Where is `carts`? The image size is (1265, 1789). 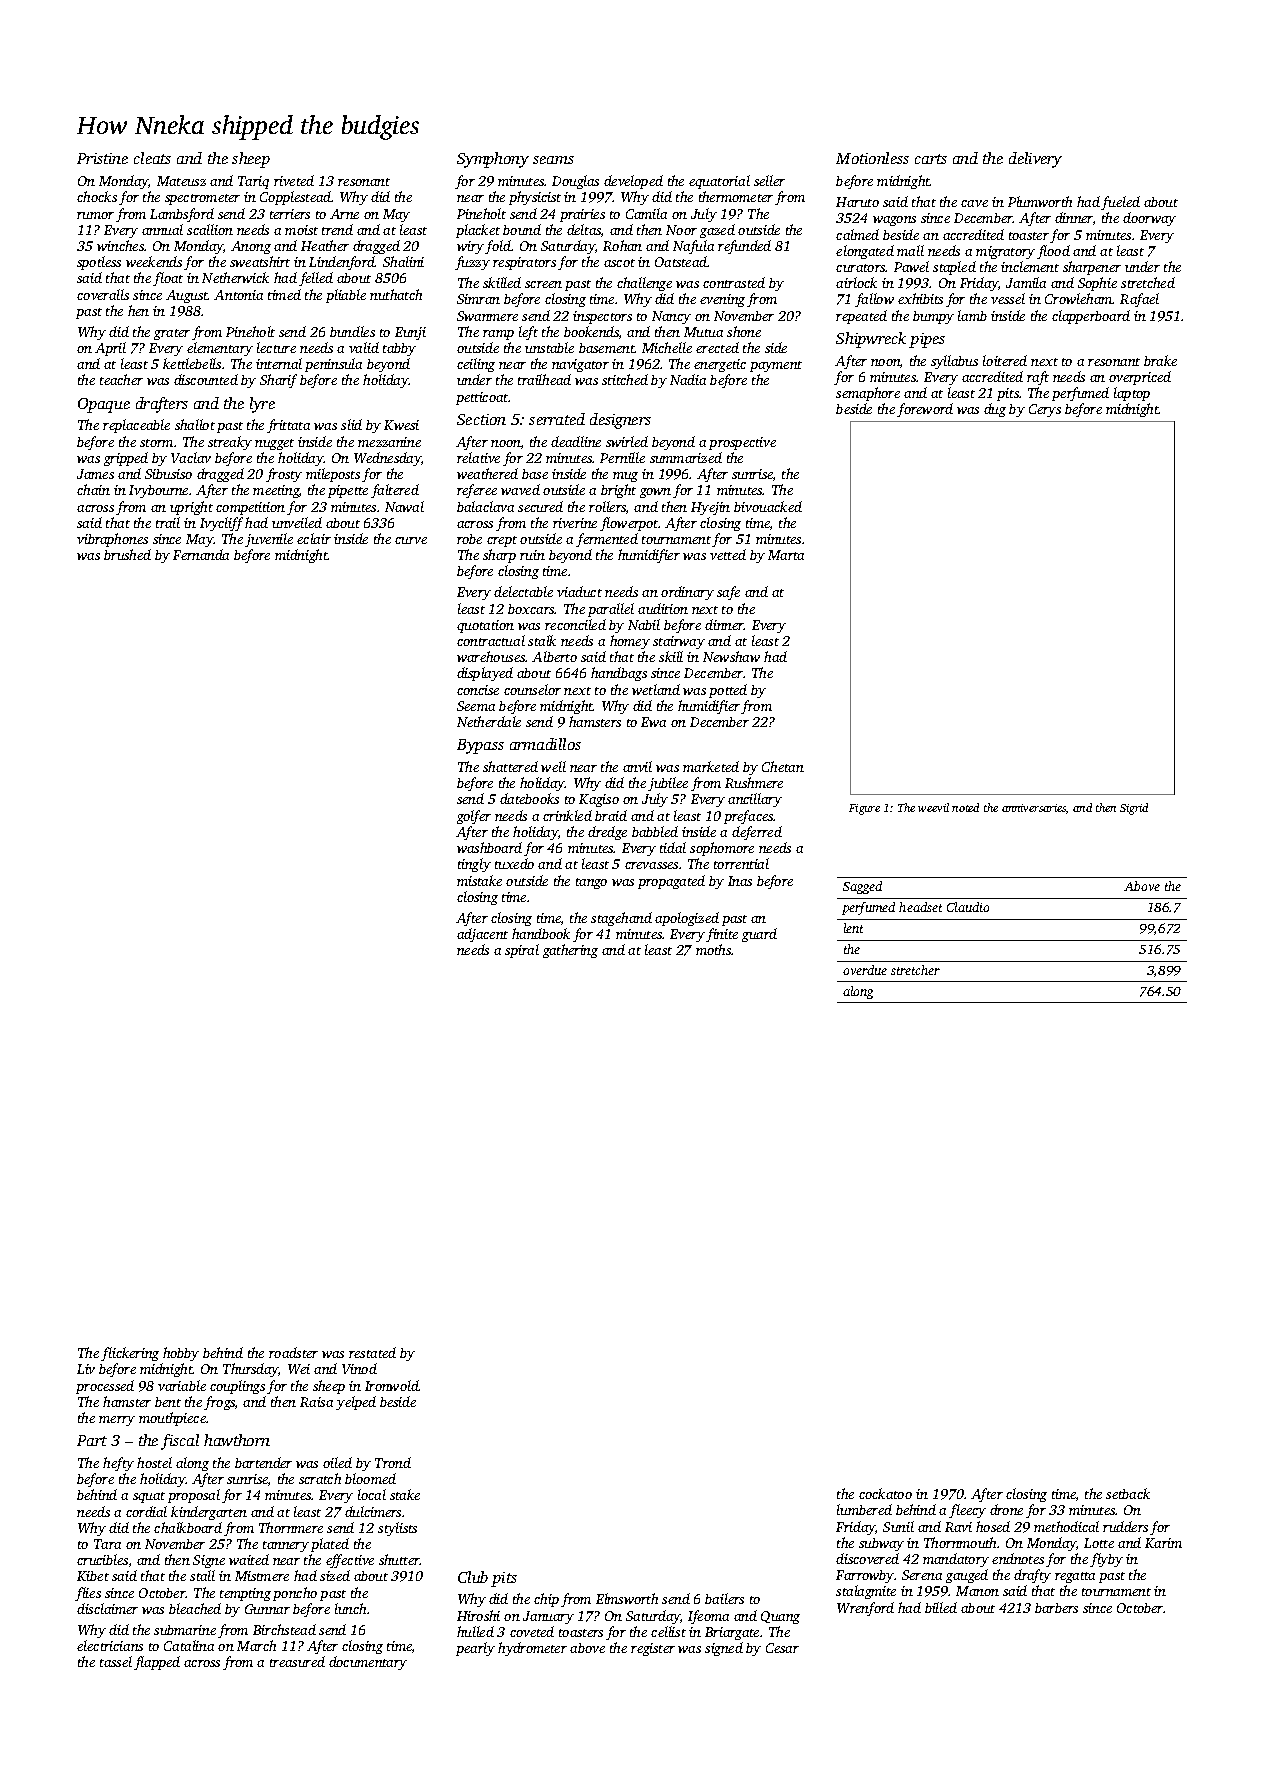 carts is located at coordinates (931, 159).
